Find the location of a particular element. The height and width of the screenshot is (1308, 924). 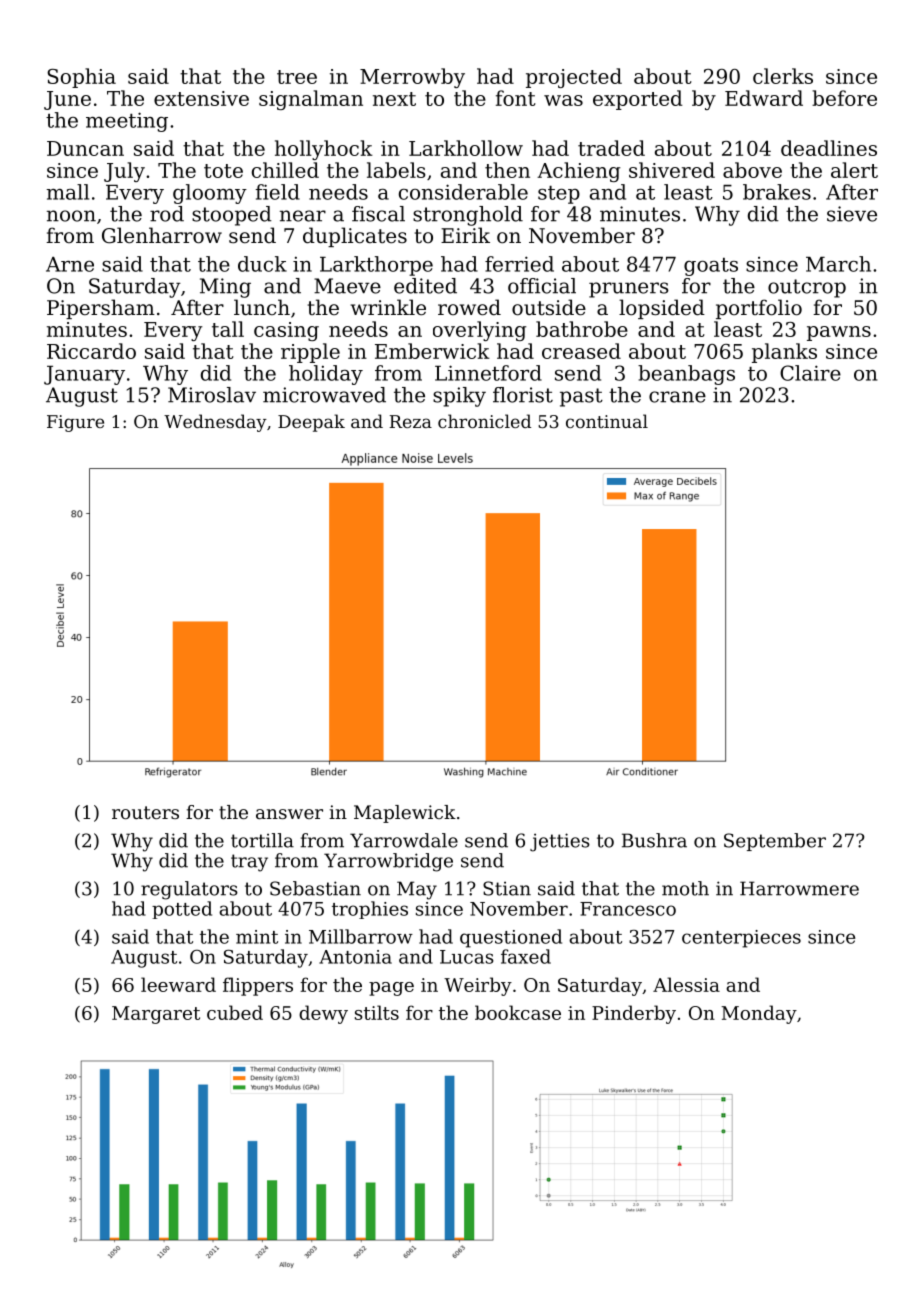

Pinderby is located at coordinates (634, 1014).
